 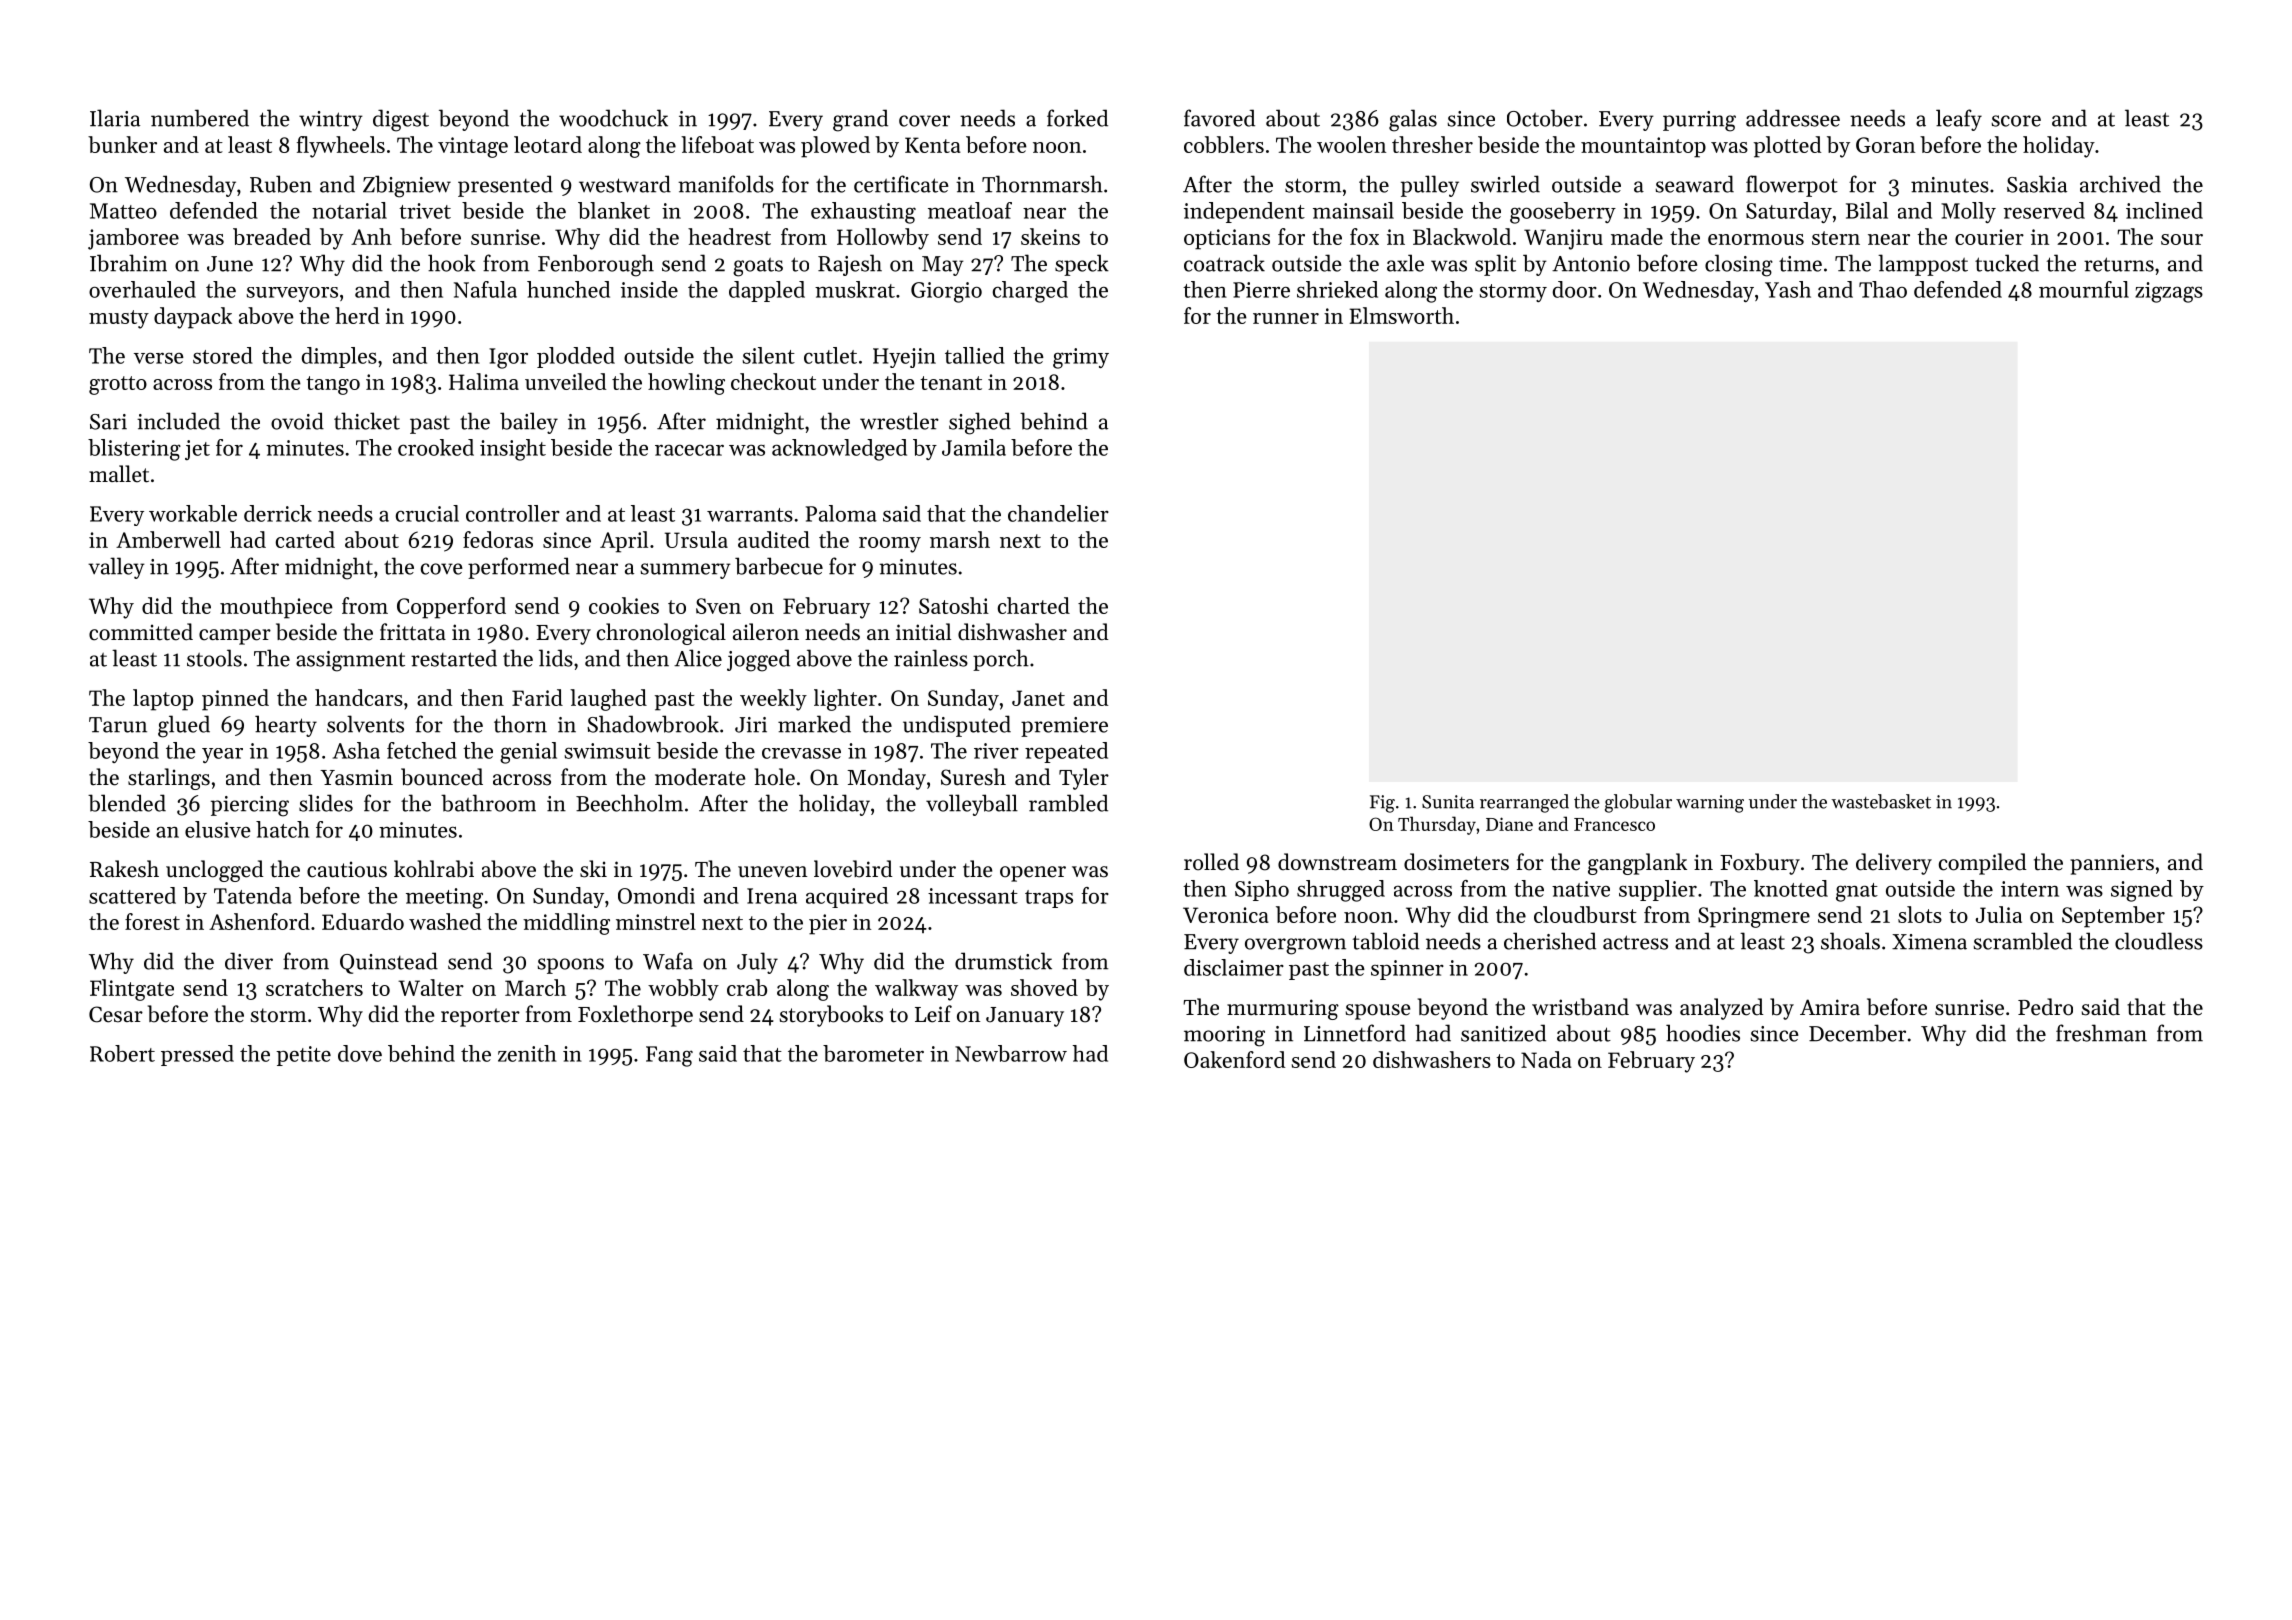 What do you see at coordinates (1550, 941) in the screenshot?
I see `cherished` at bounding box center [1550, 941].
